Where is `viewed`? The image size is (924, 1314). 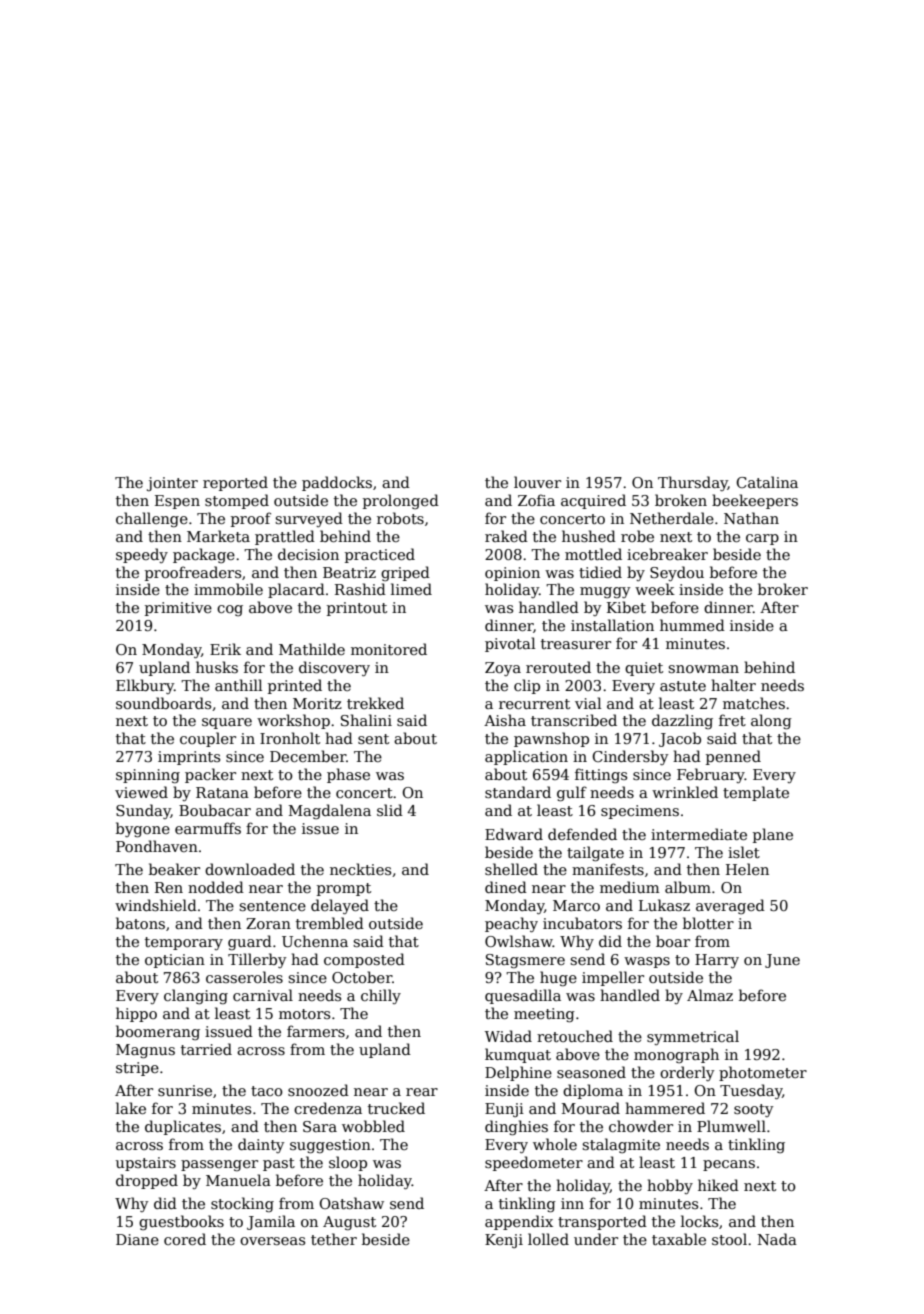
viewed is located at coordinates (141, 792).
